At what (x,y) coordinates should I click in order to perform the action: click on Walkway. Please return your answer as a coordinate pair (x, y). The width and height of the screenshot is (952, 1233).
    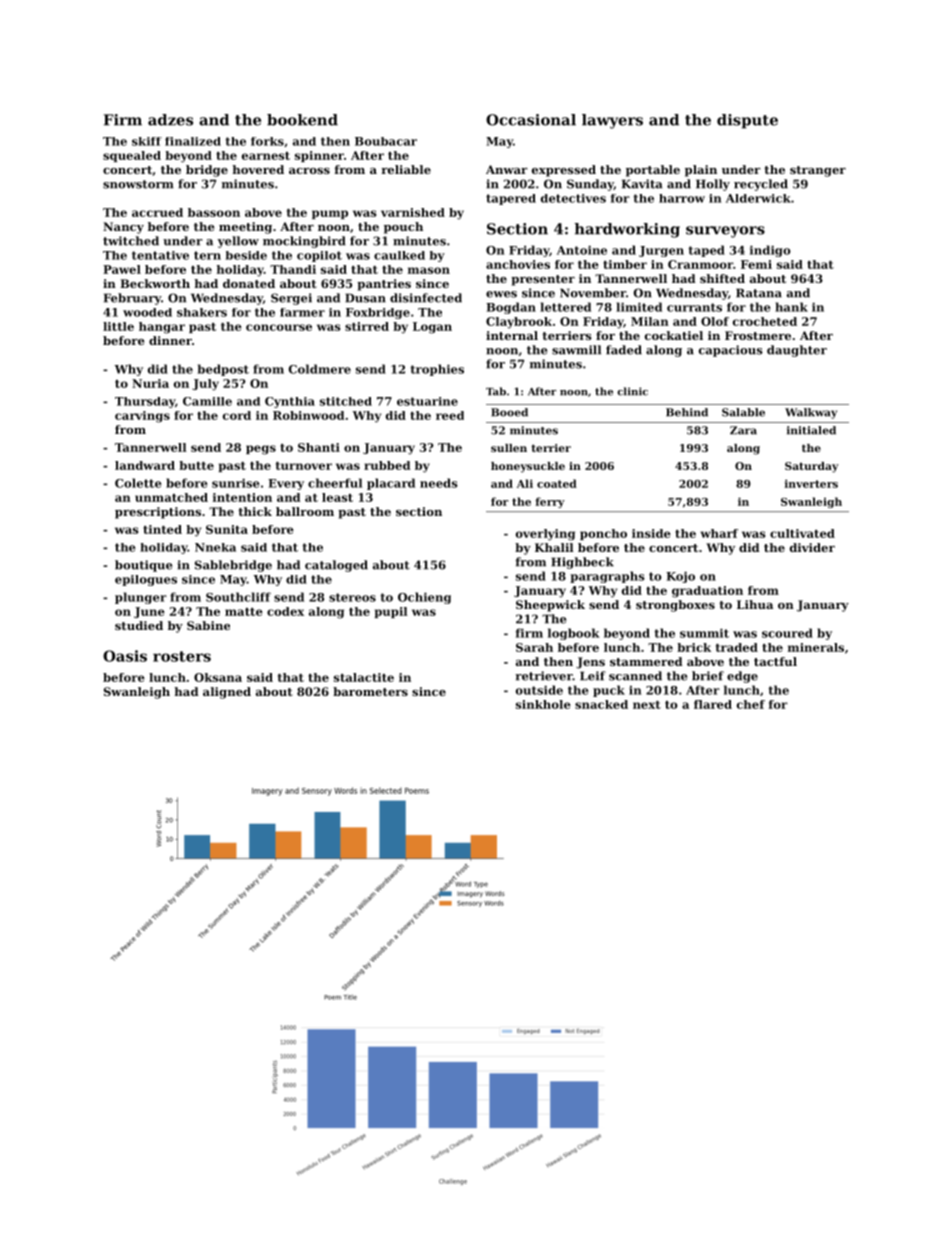
    Looking at the image, I should click on (811, 413).
